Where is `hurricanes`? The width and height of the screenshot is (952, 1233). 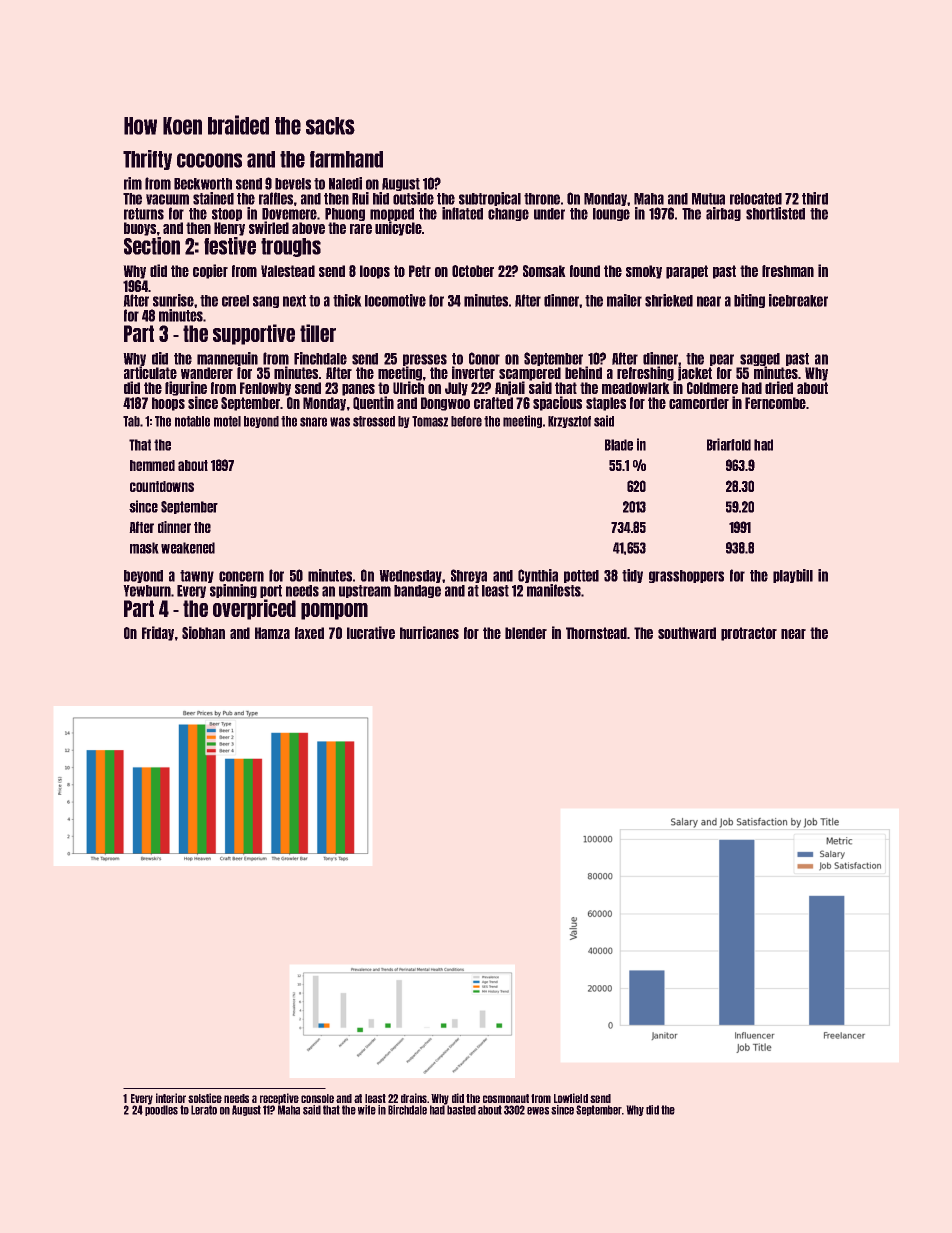
hurricanes is located at coordinates (429, 632).
